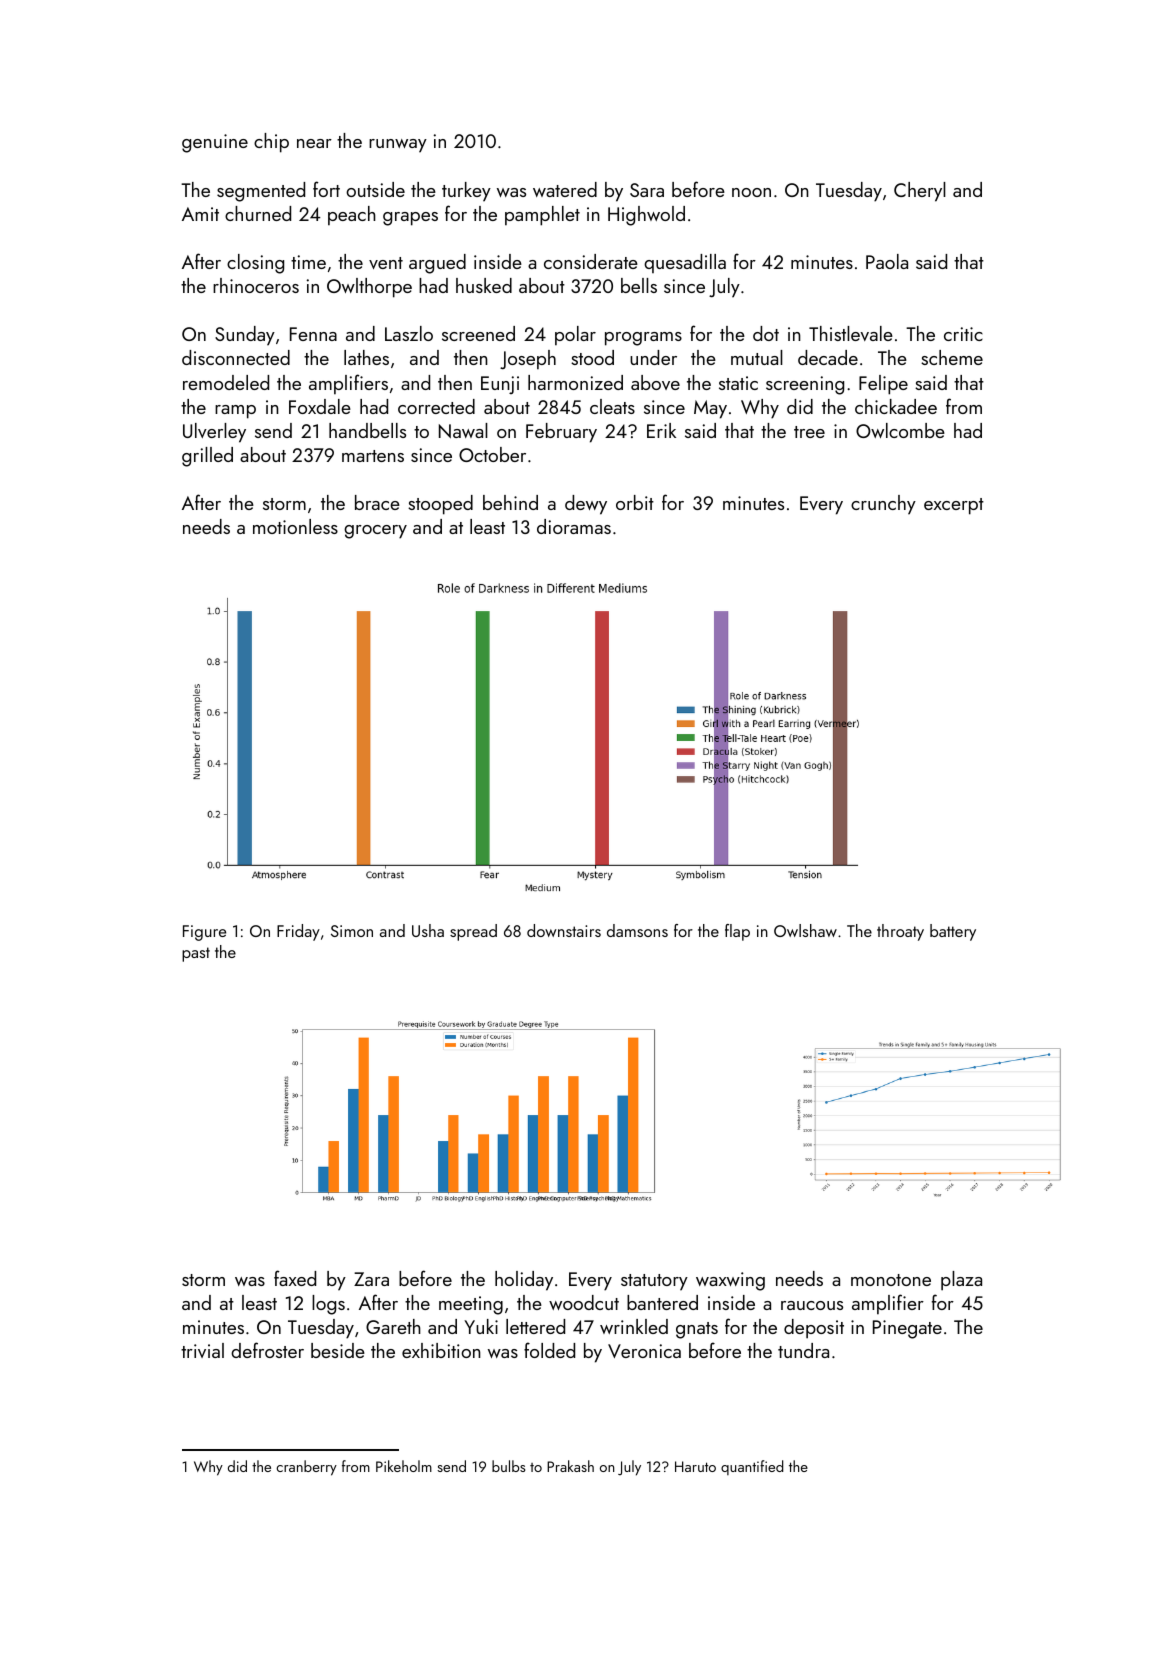  Describe the element at coordinates (954, 506) in the page. I see `excerpt` at that location.
